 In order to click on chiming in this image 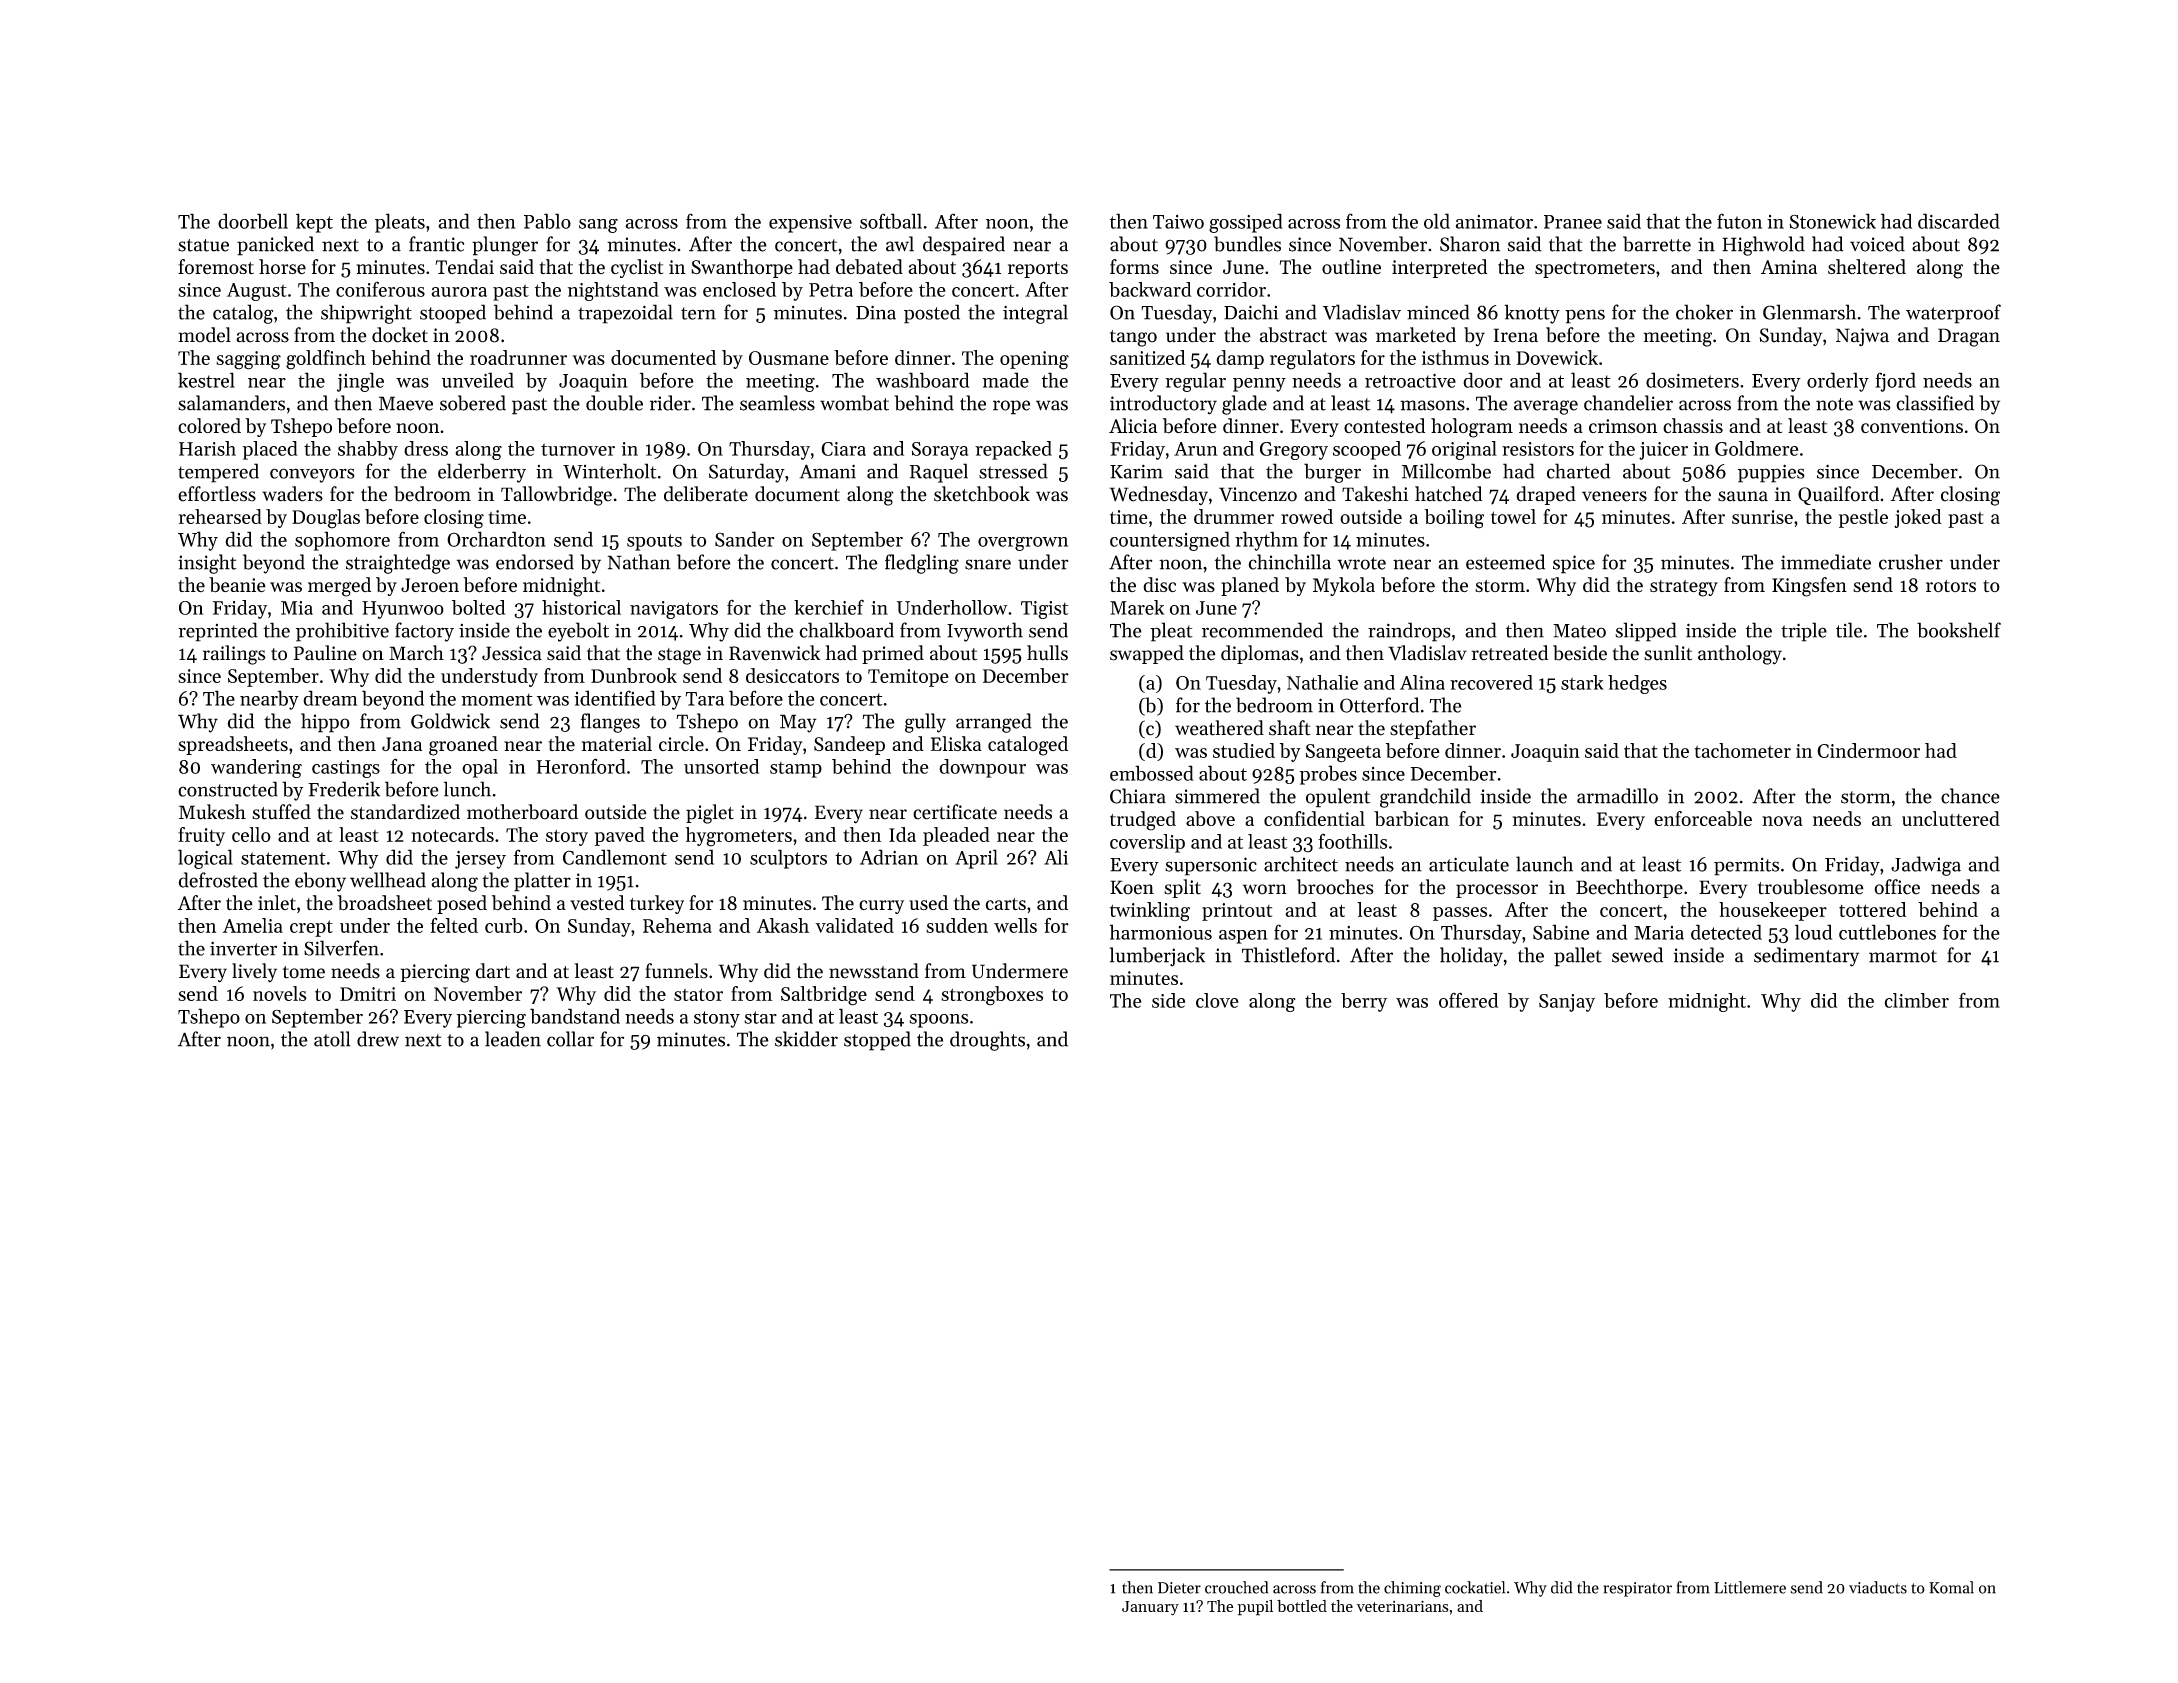, I will do `click(1412, 1589)`.
